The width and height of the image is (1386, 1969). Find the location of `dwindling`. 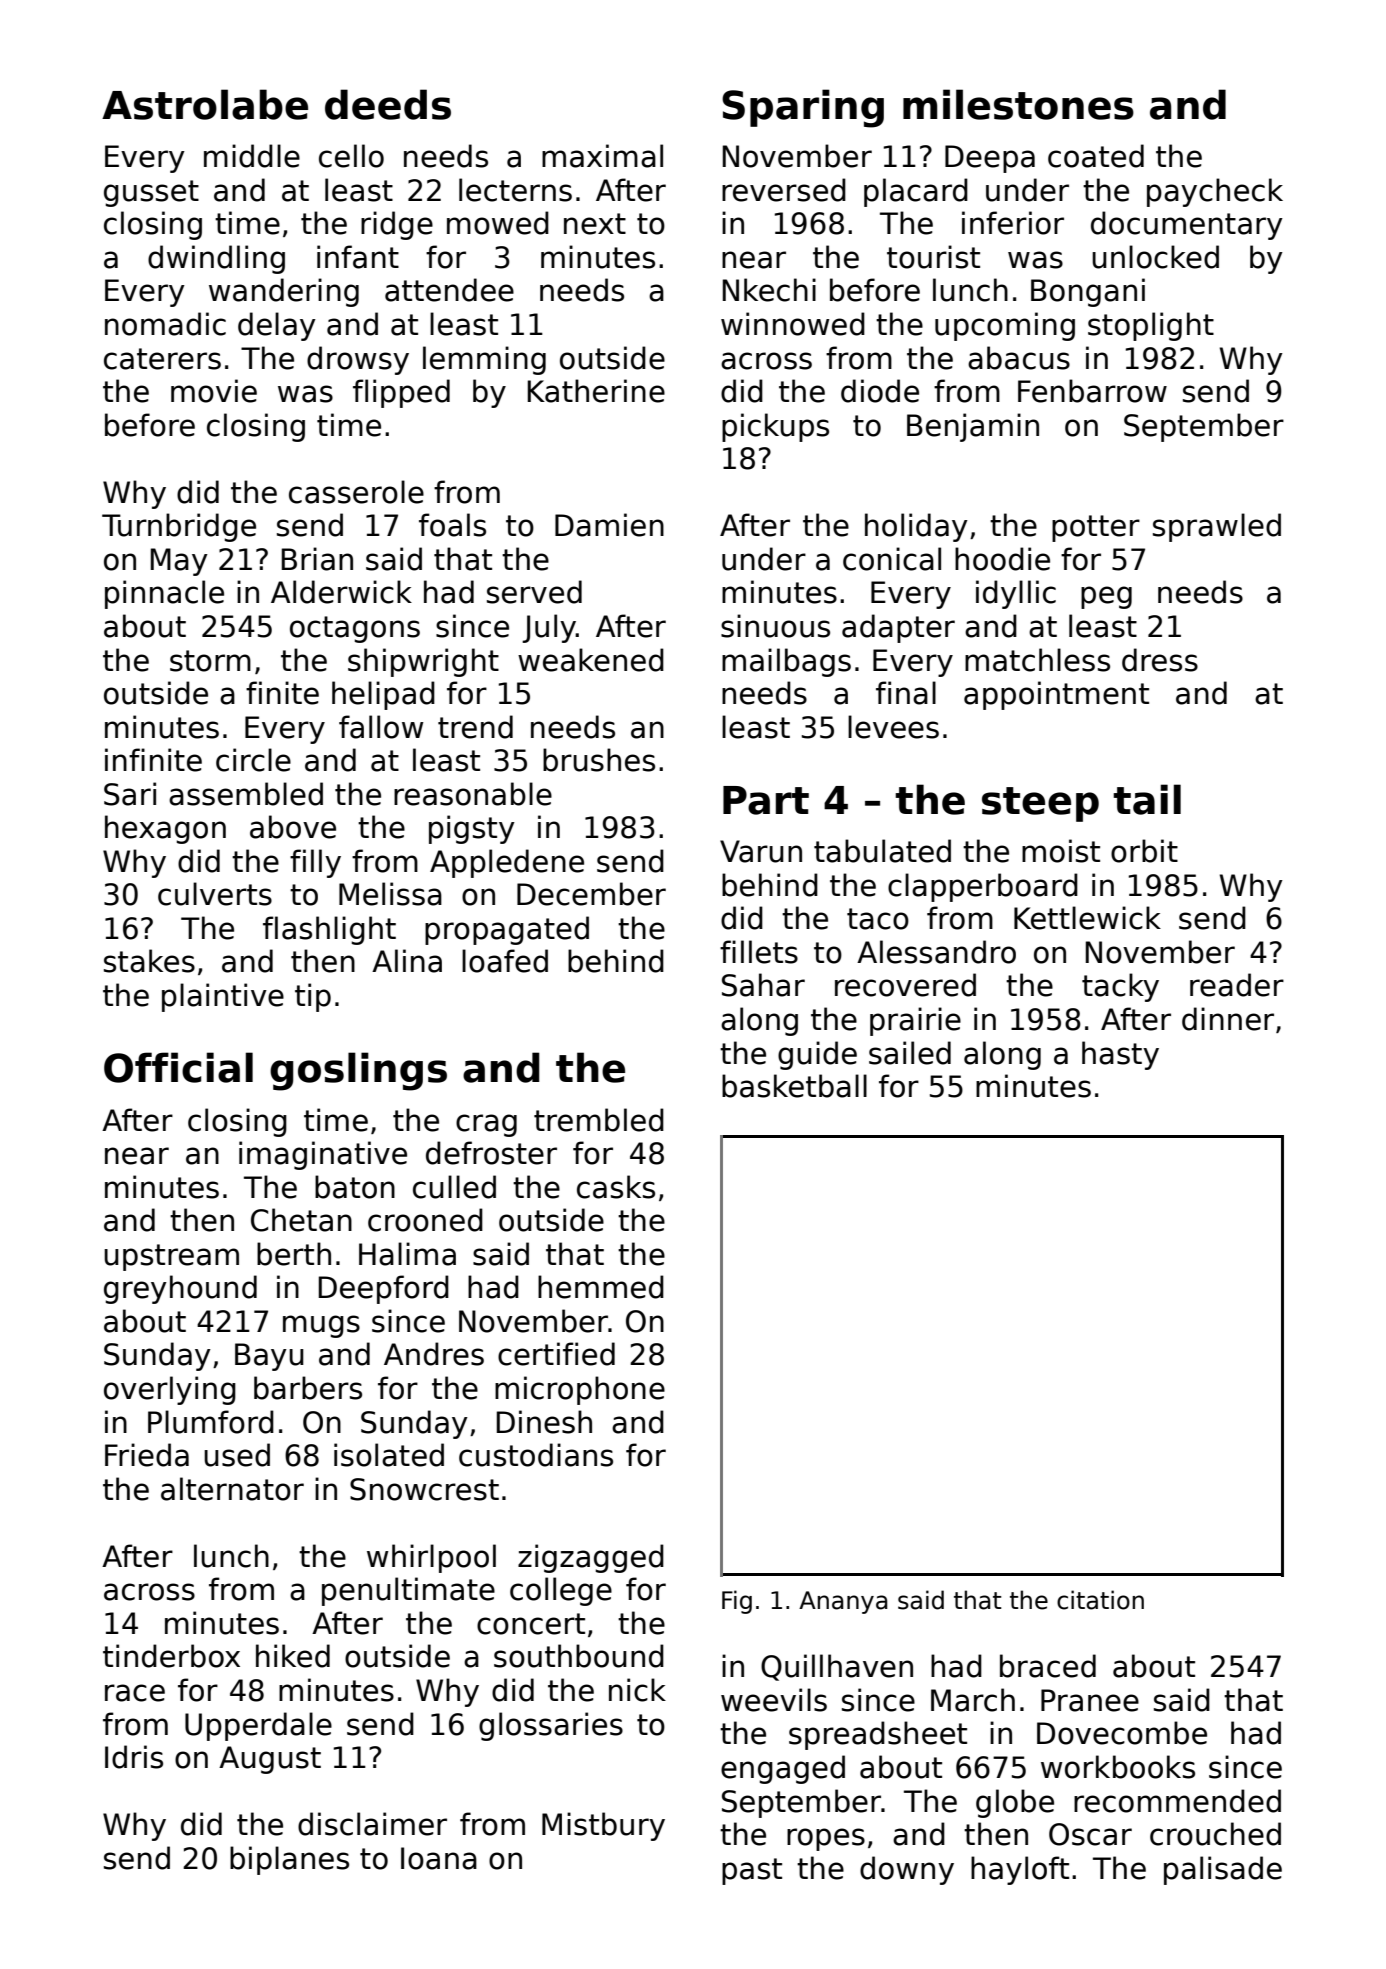

dwindling is located at coordinates (216, 259).
